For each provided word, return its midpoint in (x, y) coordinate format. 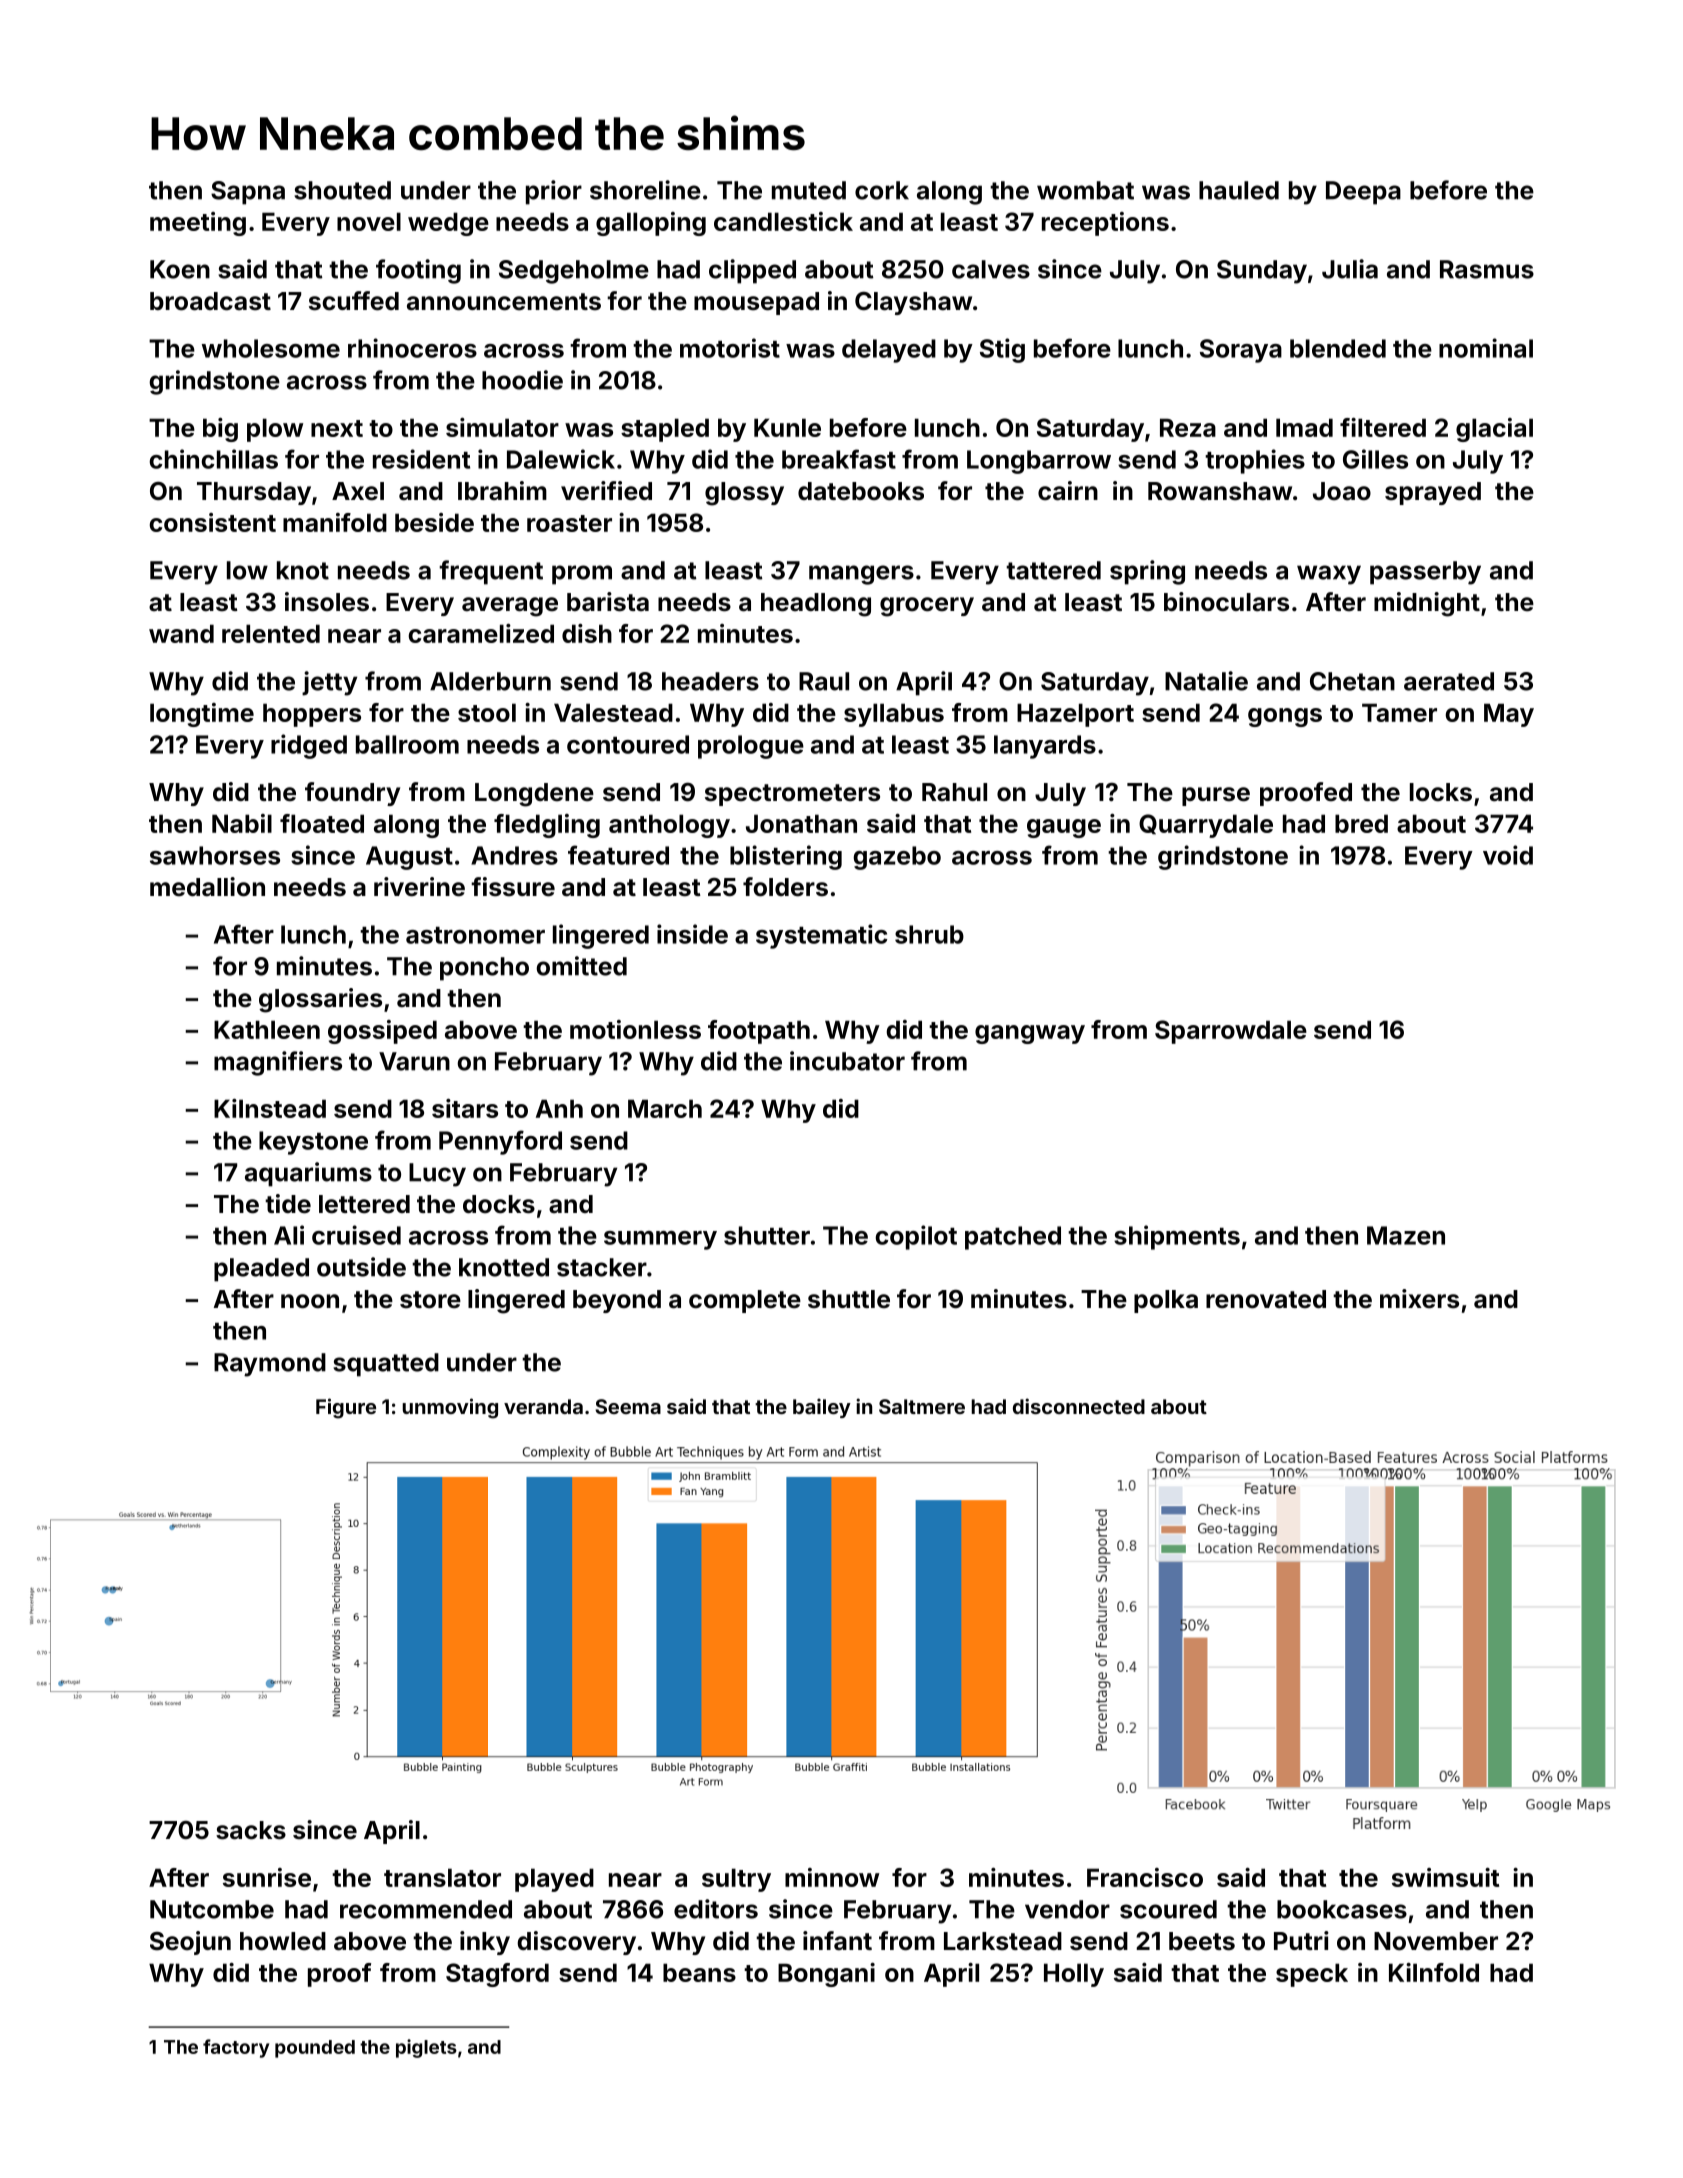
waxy (1329, 575)
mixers (1419, 1299)
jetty (329, 683)
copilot (916, 1237)
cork (882, 190)
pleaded (261, 1270)
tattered (1053, 570)
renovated (1266, 1299)
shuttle (849, 1299)
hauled (1239, 190)
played (554, 1880)
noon (310, 1301)
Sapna (248, 193)
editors (716, 1909)
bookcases (1342, 1909)
